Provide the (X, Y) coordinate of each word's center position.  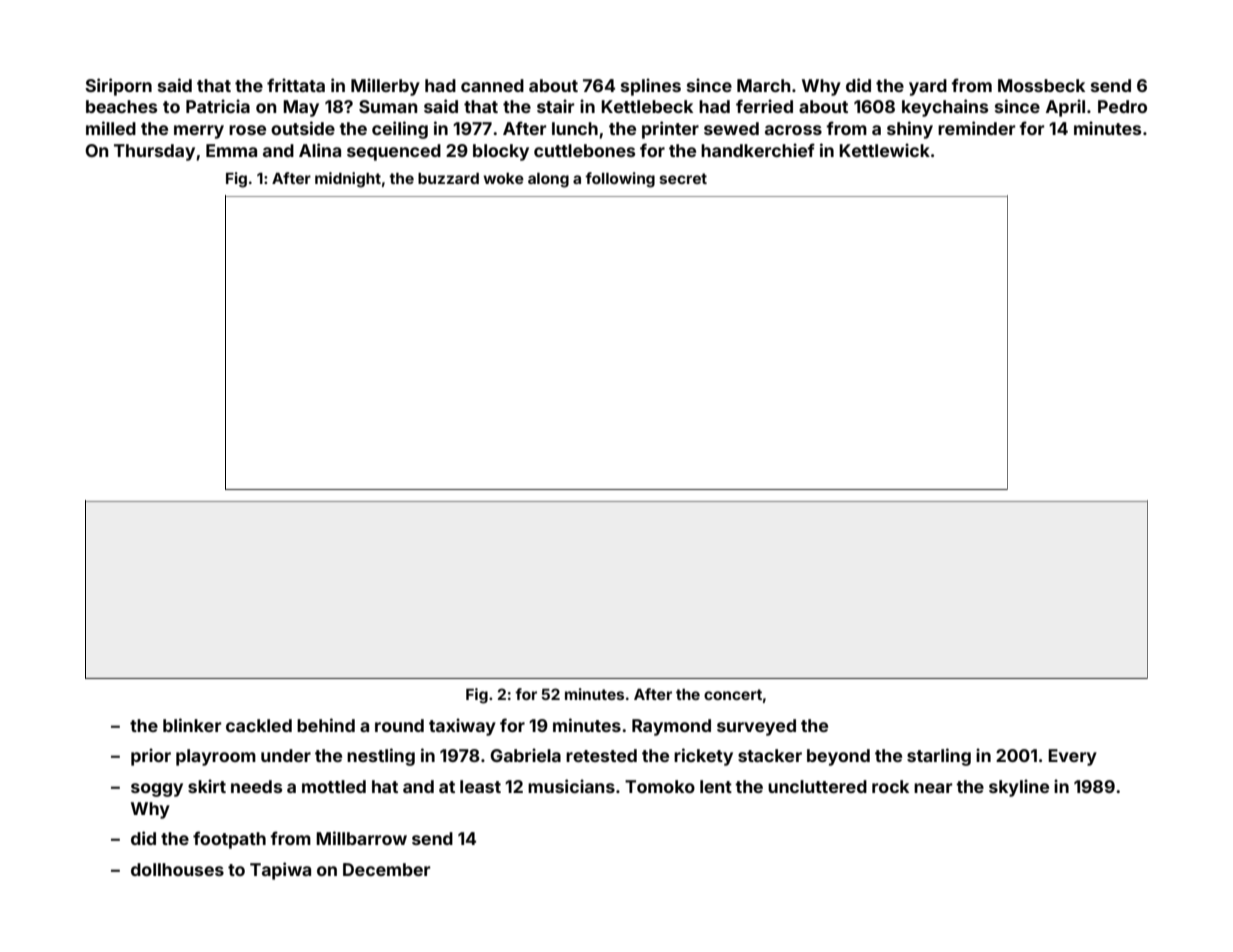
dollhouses (177, 869)
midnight (348, 180)
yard (928, 87)
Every (1072, 757)
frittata (296, 85)
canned (492, 85)
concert (733, 694)
